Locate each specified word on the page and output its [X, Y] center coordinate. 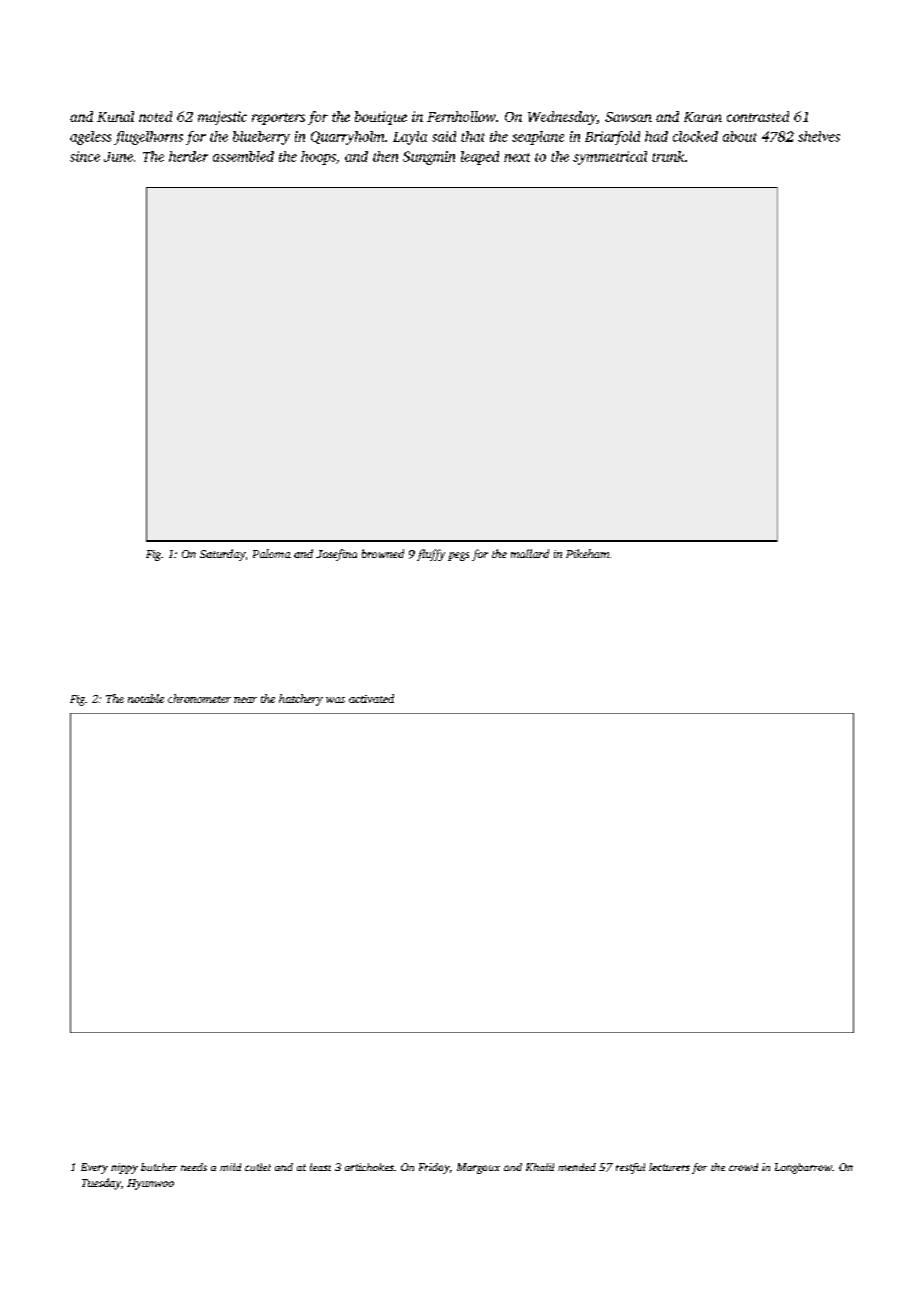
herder [188, 156]
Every [94, 1168]
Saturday [222, 555]
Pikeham [587, 553]
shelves [819, 136]
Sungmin [429, 158]
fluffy [431, 555]
